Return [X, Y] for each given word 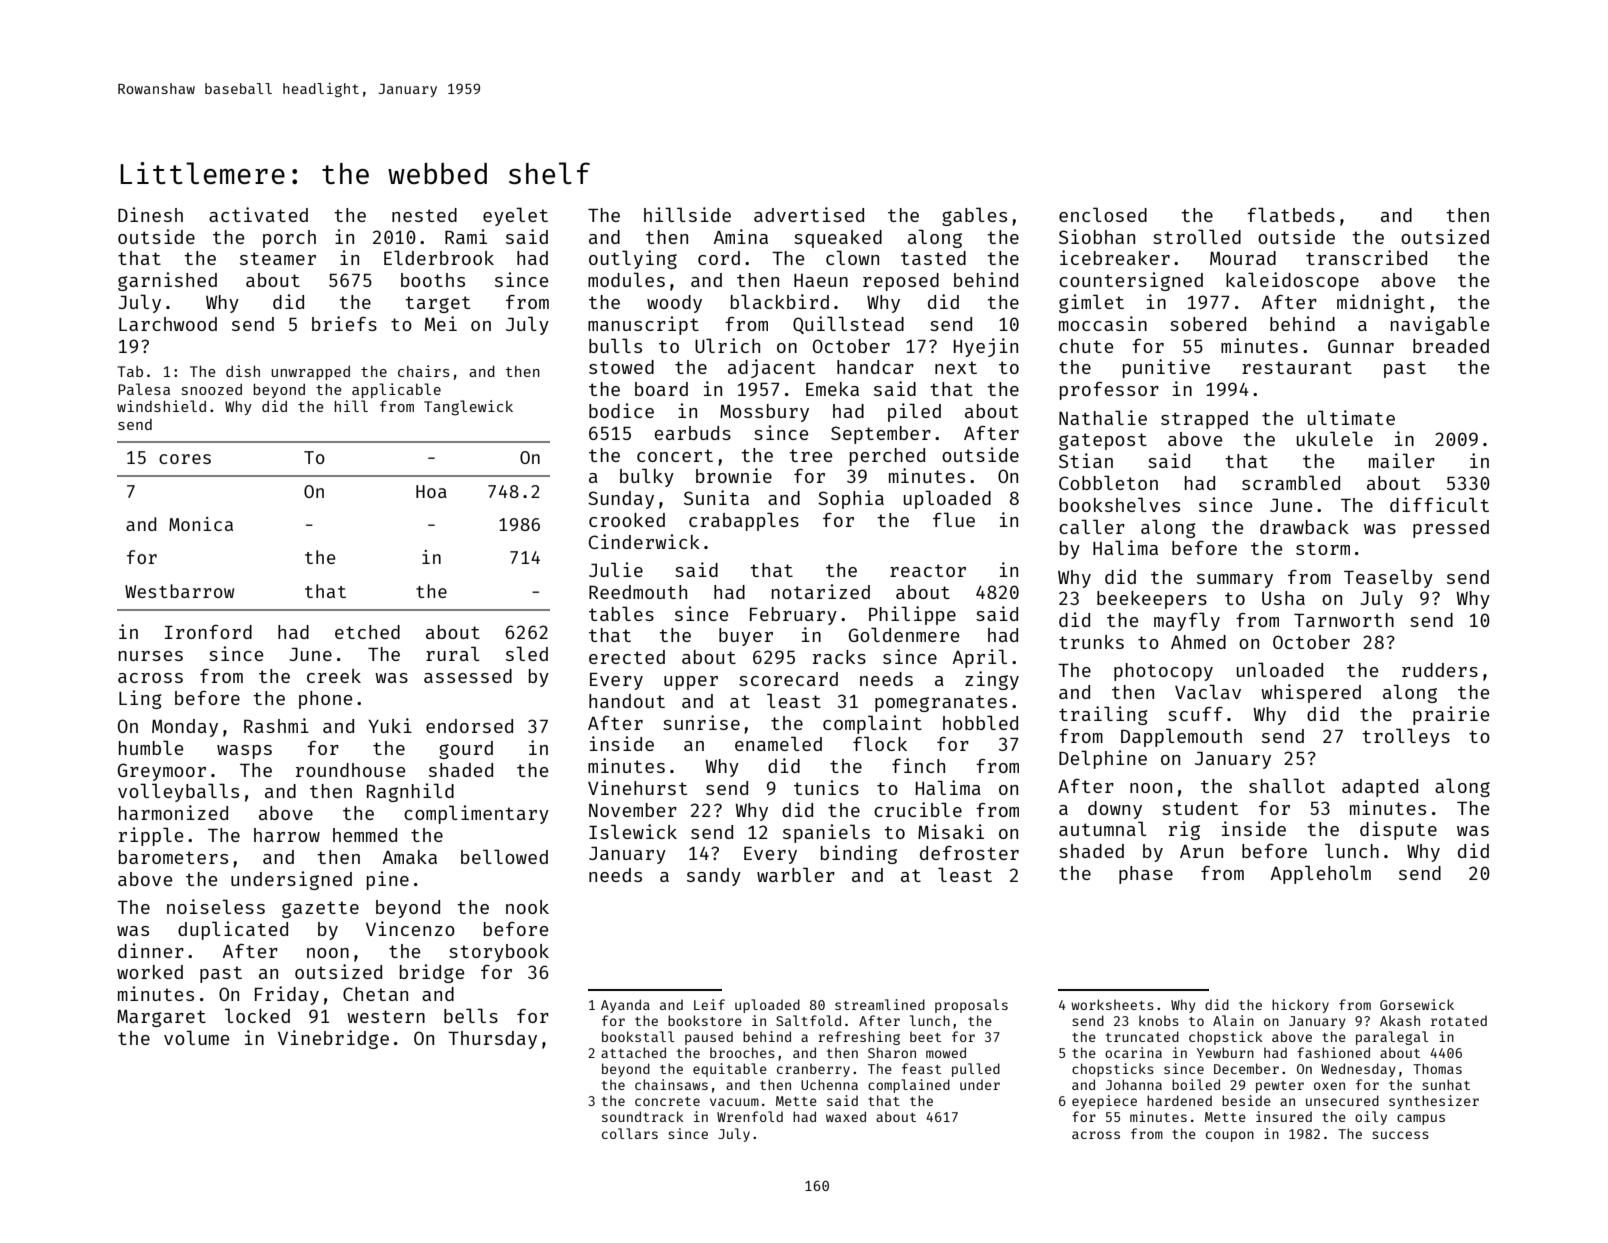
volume [196, 1037]
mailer [1402, 460]
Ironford [208, 632]
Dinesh [150, 214]
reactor [928, 570]
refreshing [859, 1038]
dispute [1398, 830]
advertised [809, 214]
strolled [1197, 236]
